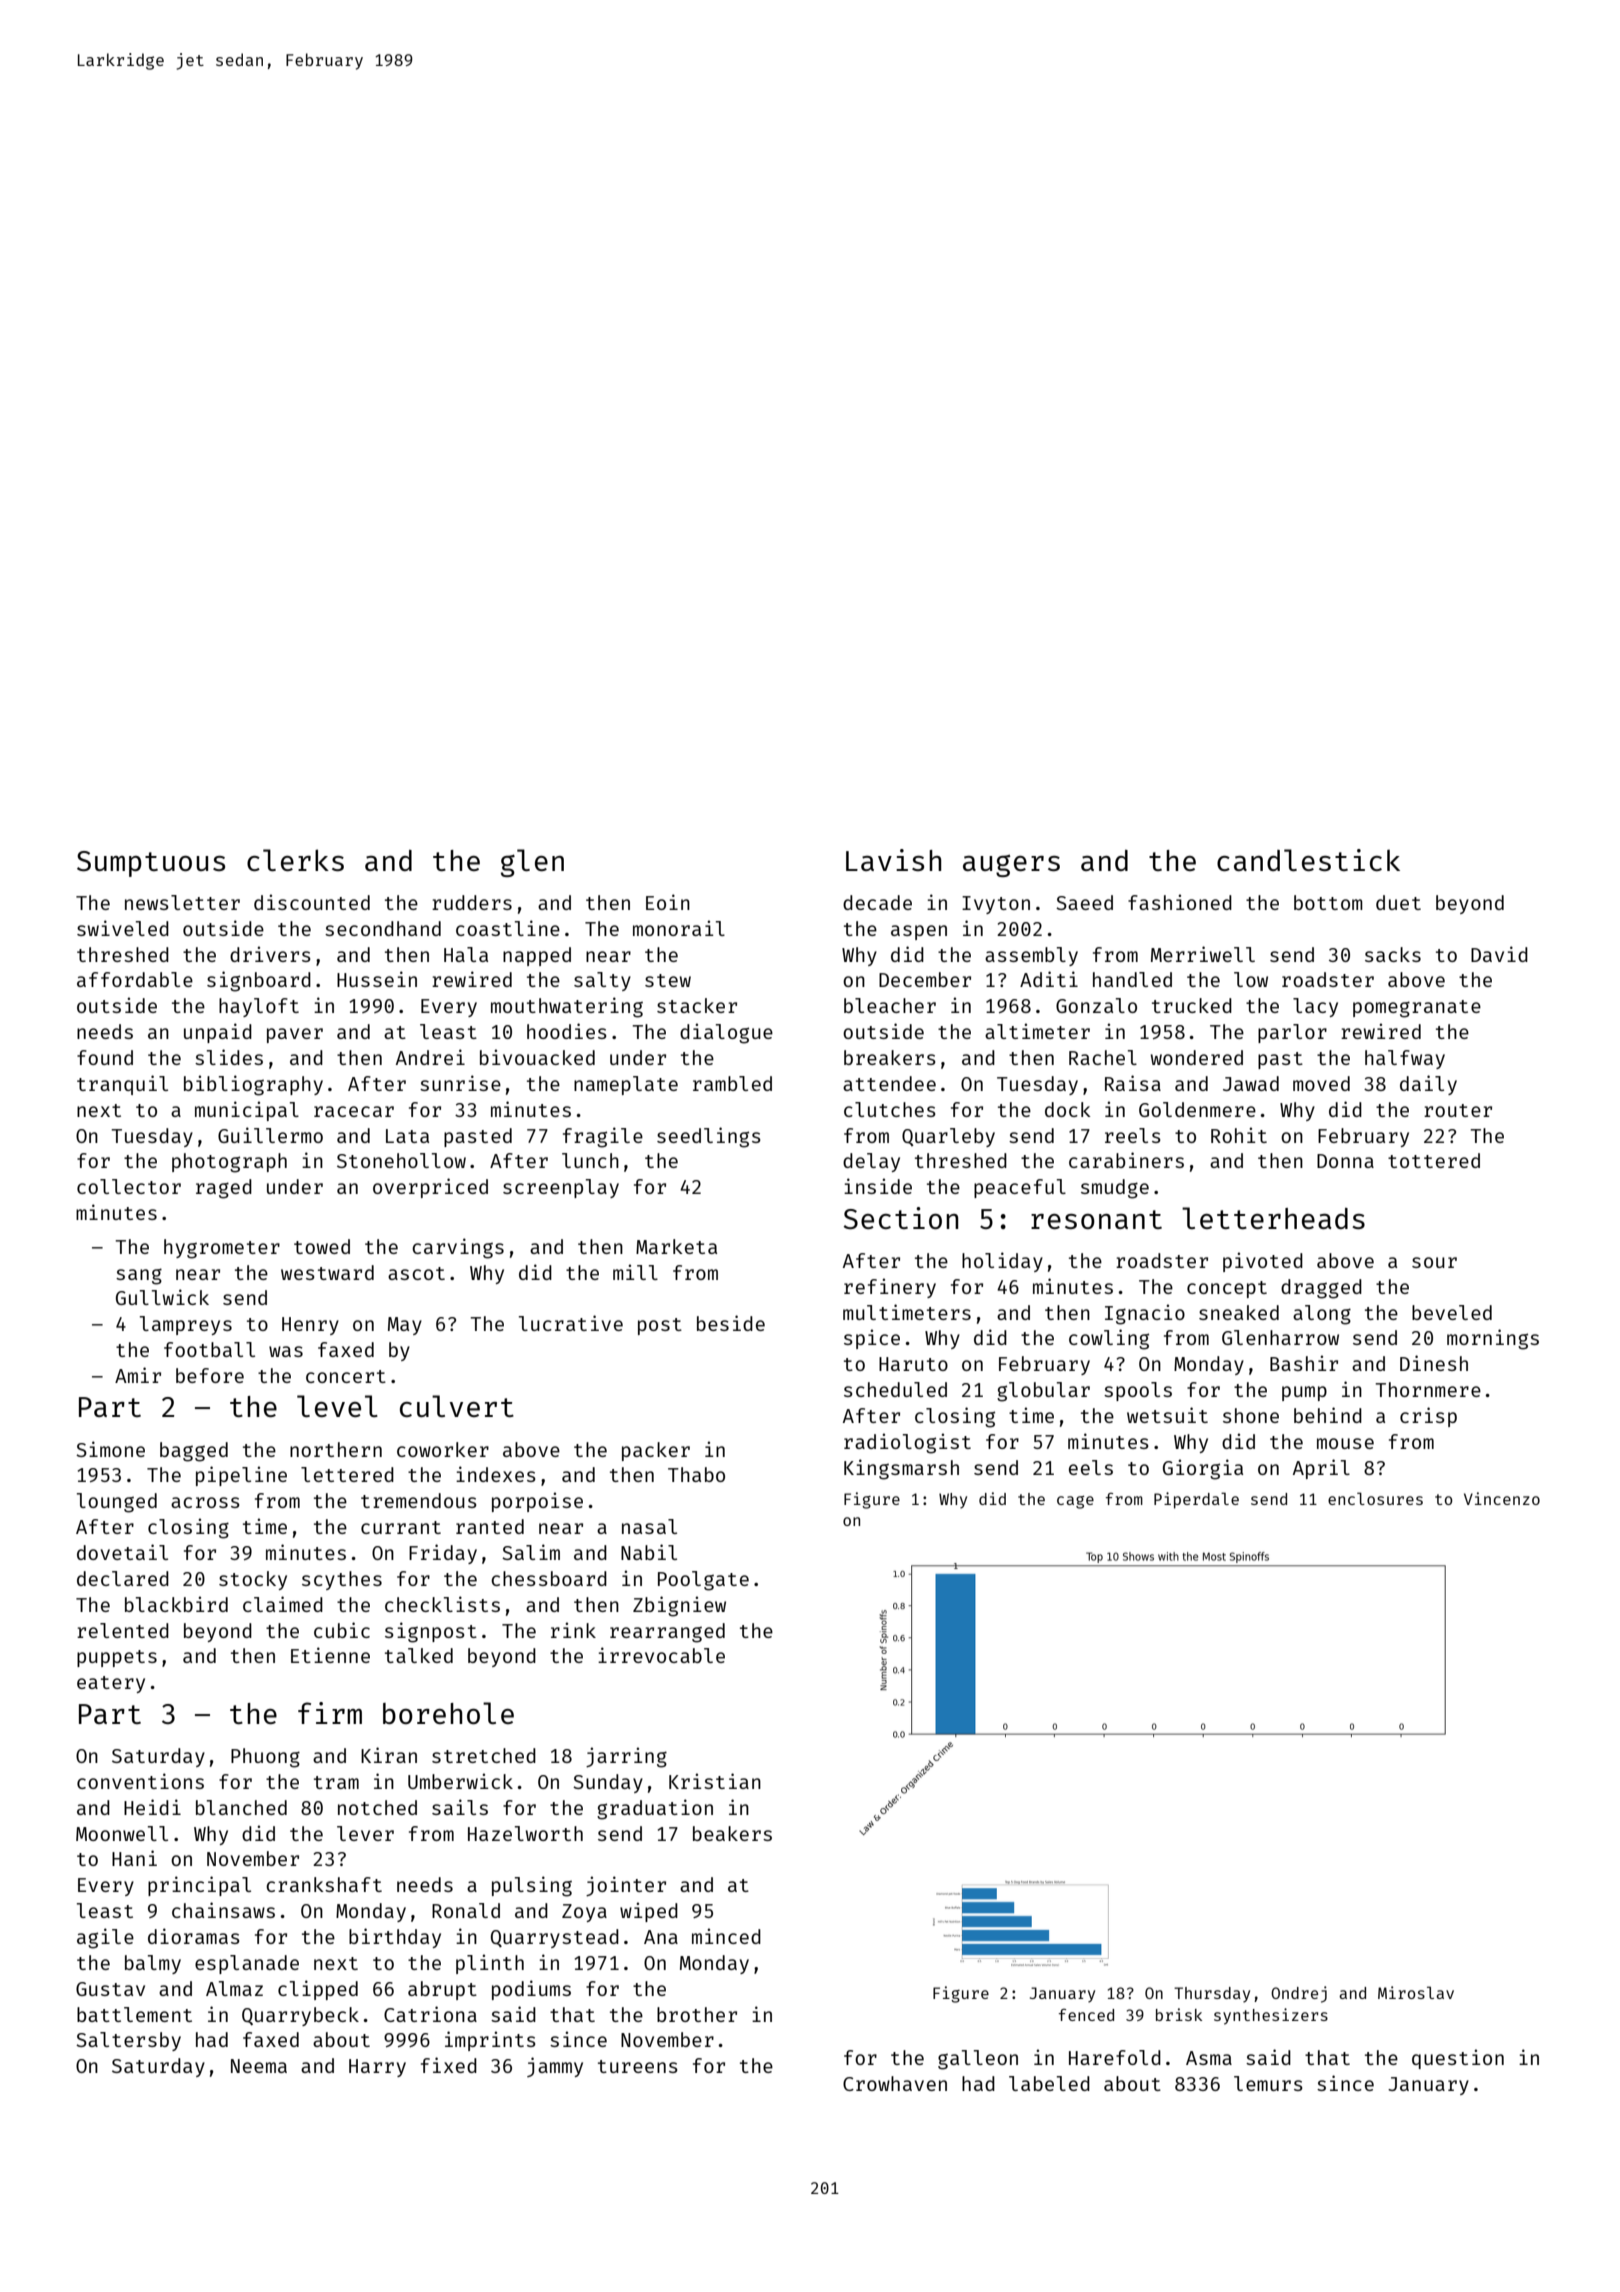  Describe the element at coordinates (893, 860) in the screenshot. I see `Lavish` at that location.
